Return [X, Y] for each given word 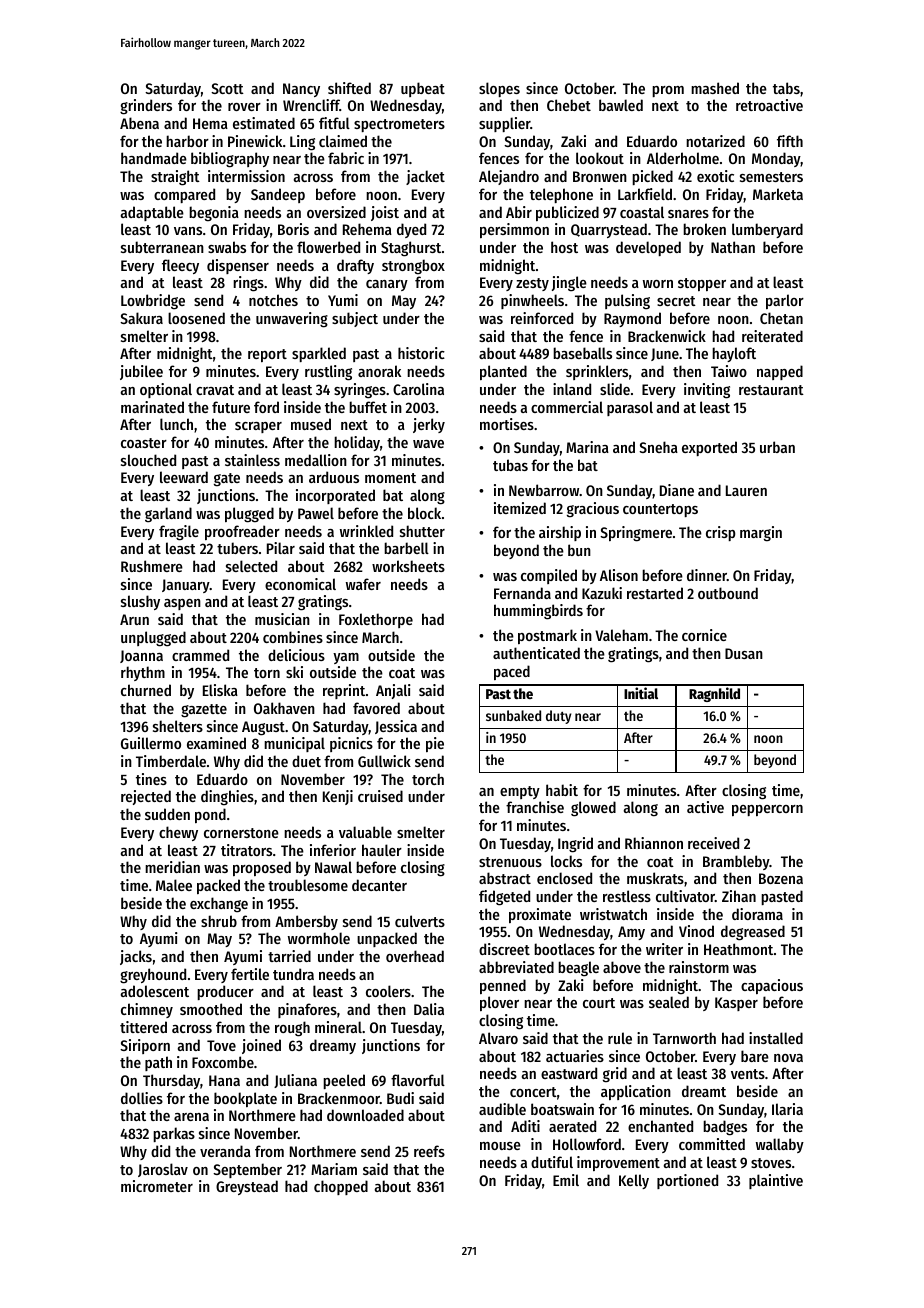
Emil [566, 1180]
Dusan [744, 653]
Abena [139, 123]
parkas [174, 1134]
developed [648, 248]
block [424, 513]
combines [293, 637]
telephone [561, 195]
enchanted [660, 1126]
